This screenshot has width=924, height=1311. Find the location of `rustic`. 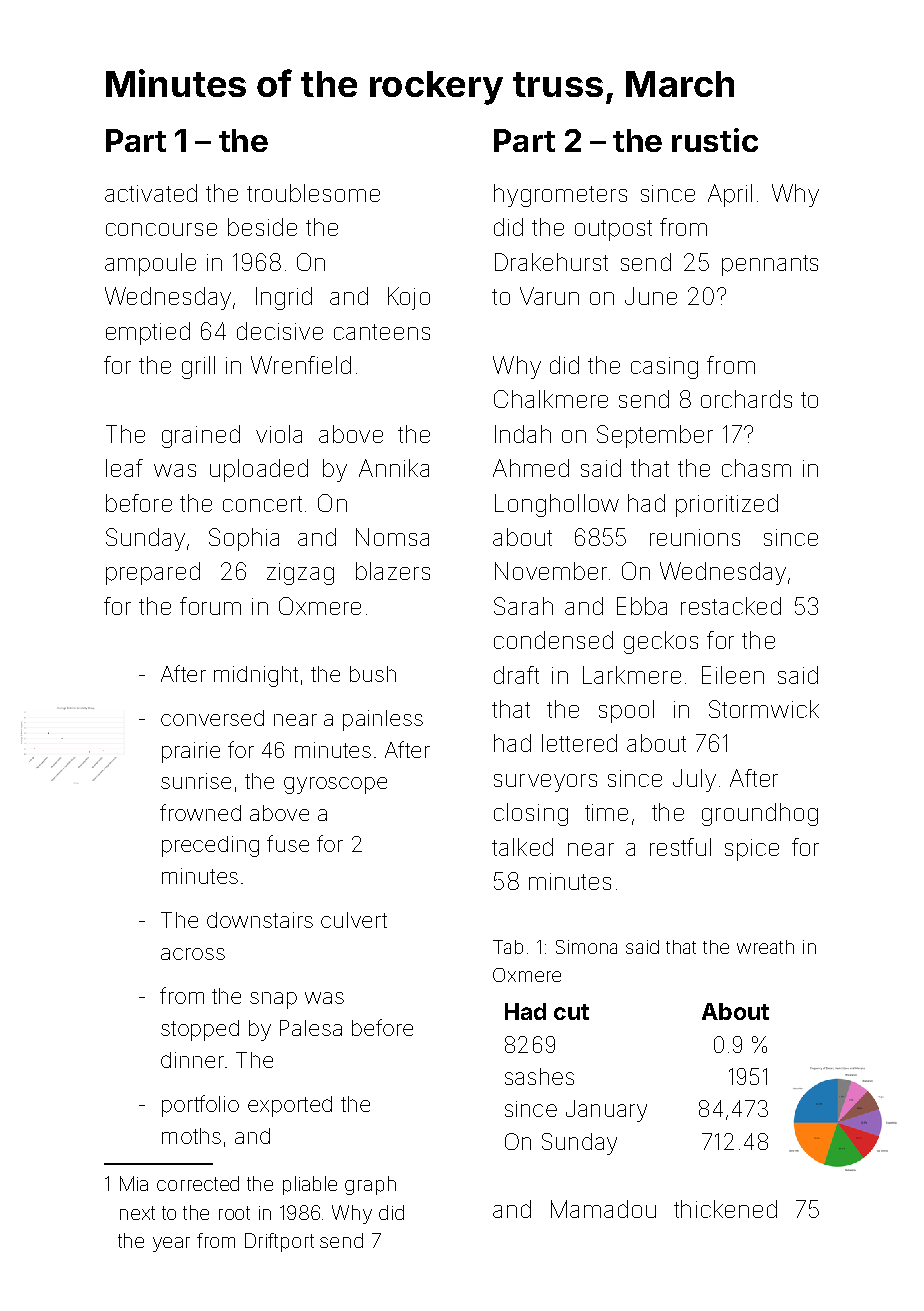

rustic is located at coordinates (715, 140).
